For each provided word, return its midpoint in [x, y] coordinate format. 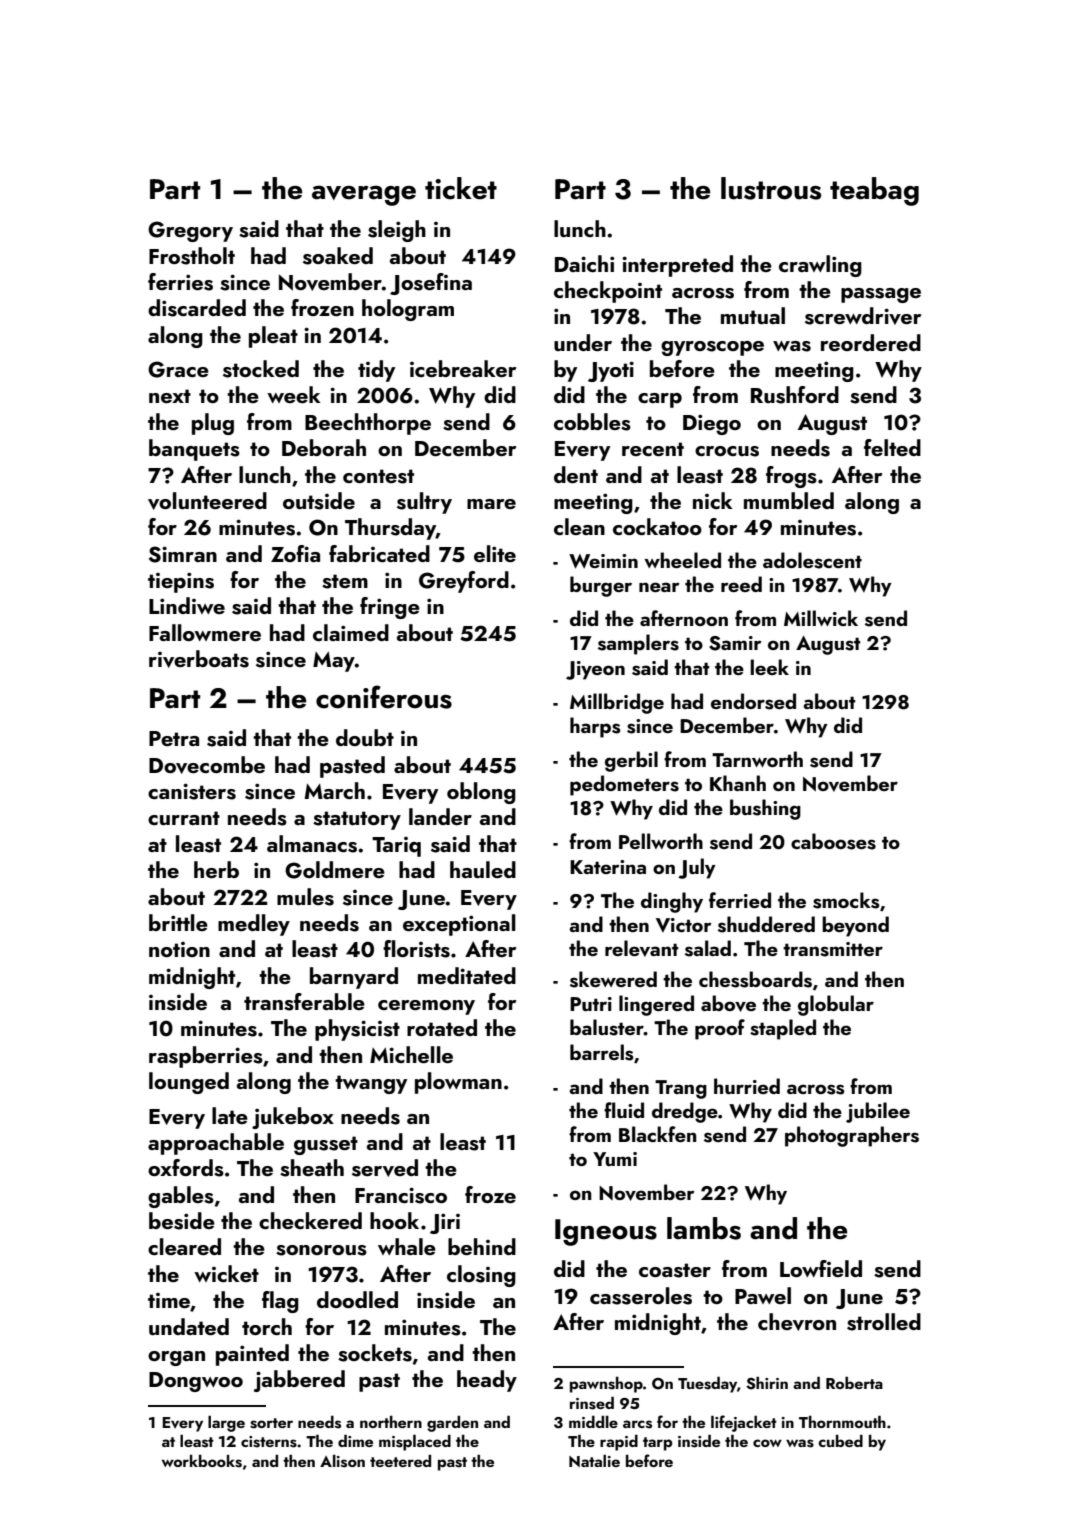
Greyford [464, 582]
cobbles [592, 422]
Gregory [190, 231]
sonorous [321, 1250]
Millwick [821, 618]
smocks [846, 900]
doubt [365, 737]
